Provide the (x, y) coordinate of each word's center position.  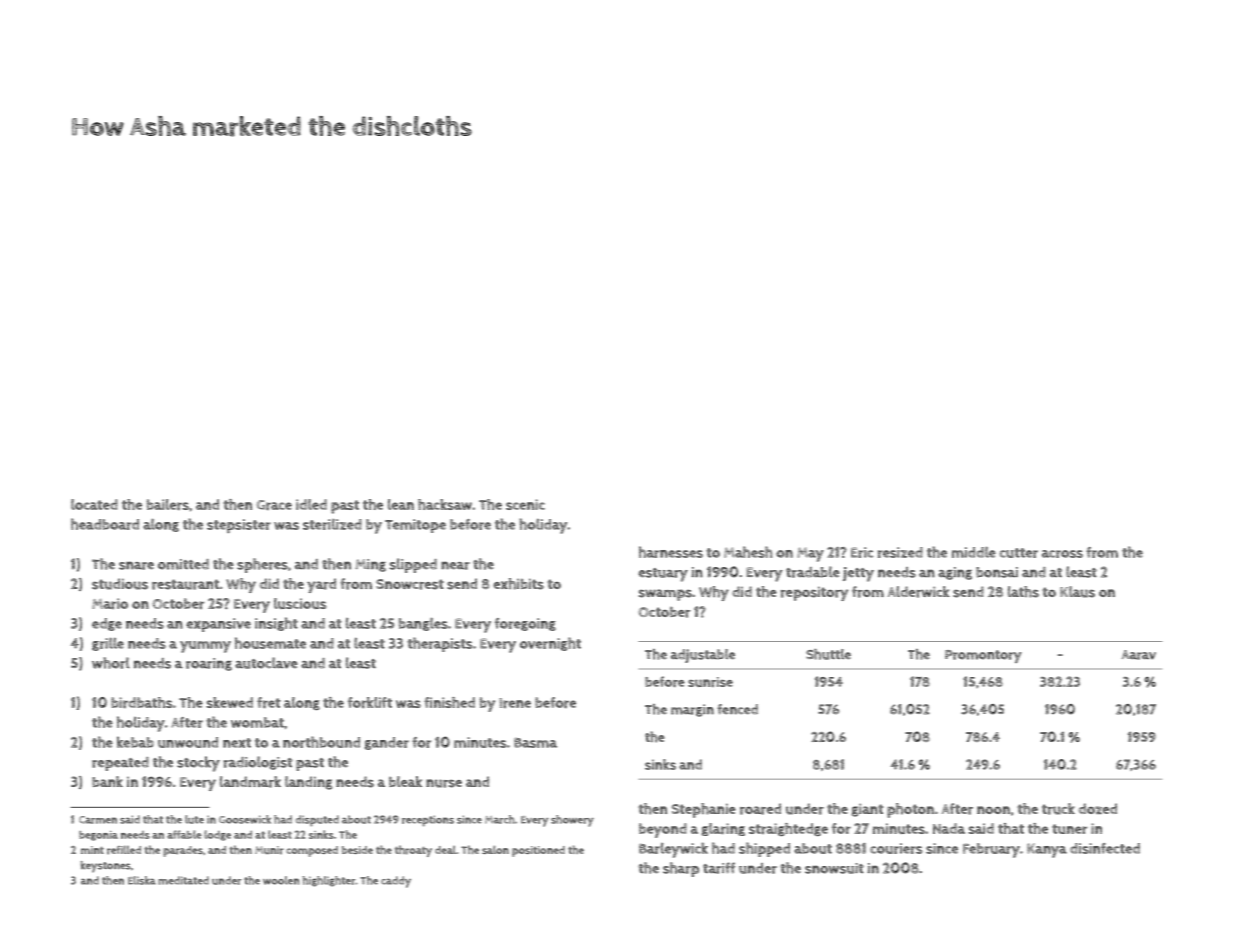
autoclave (266, 663)
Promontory (983, 656)
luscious (300, 603)
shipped (764, 849)
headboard (105, 524)
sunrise (710, 682)
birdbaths (141, 702)
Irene (515, 703)
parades (183, 851)
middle (974, 552)
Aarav (1138, 655)
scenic (525, 504)
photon (910, 810)
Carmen (98, 820)
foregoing (525, 624)
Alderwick (919, 592)
